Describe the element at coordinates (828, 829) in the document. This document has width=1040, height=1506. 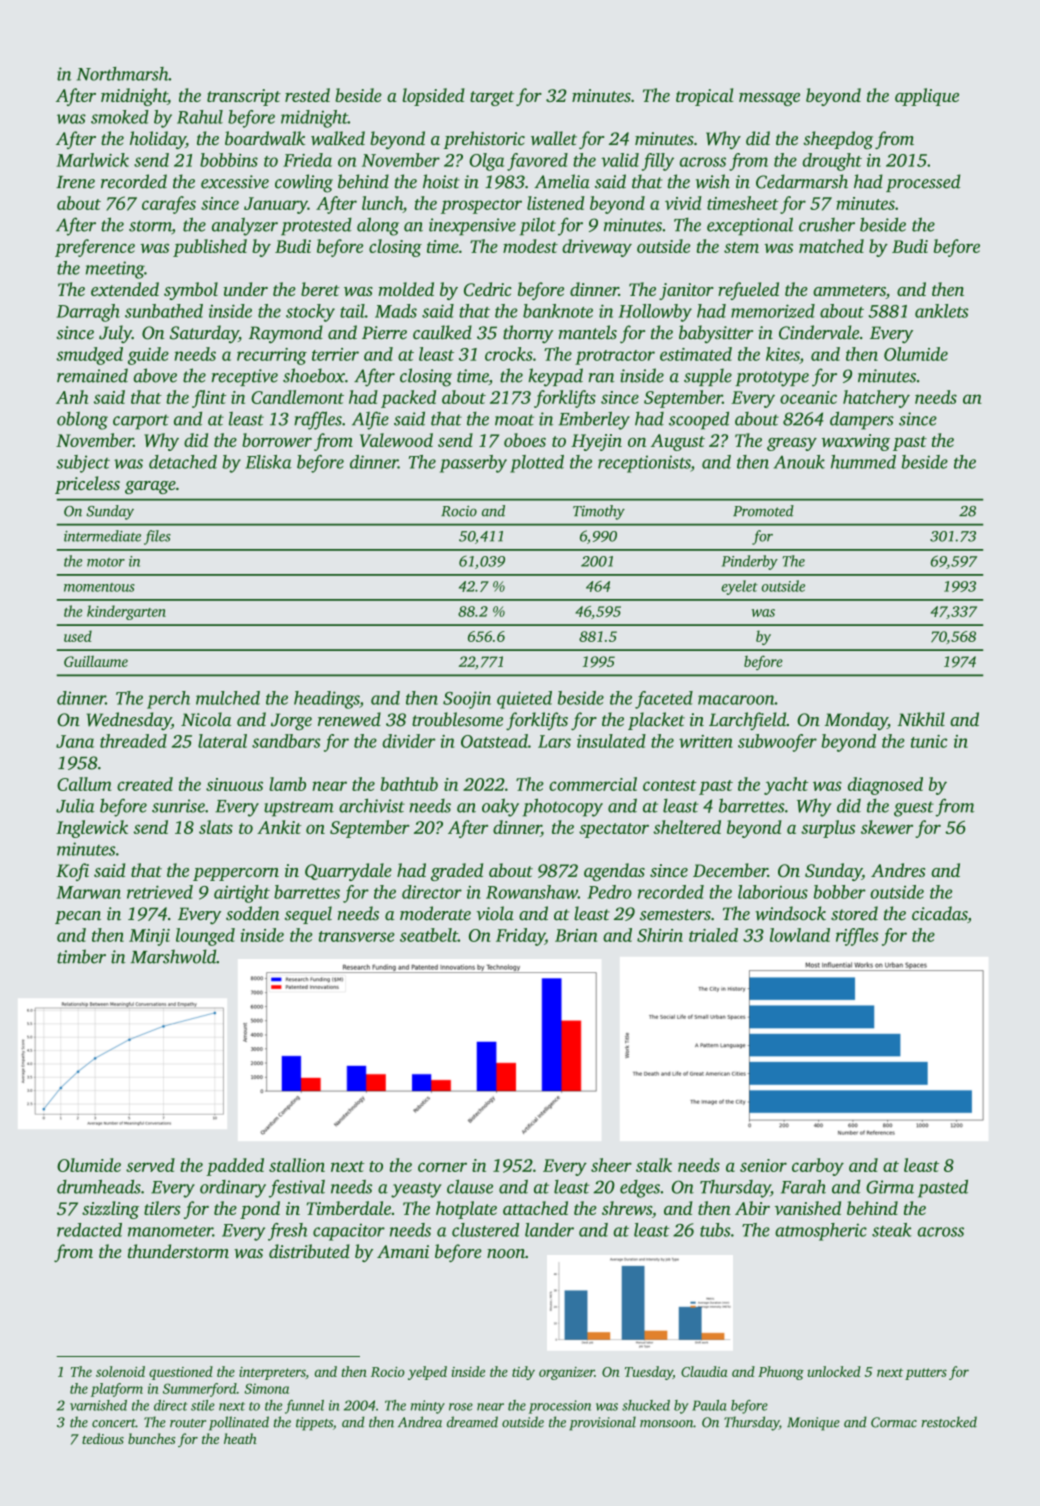
I see `surplus` at that location.
